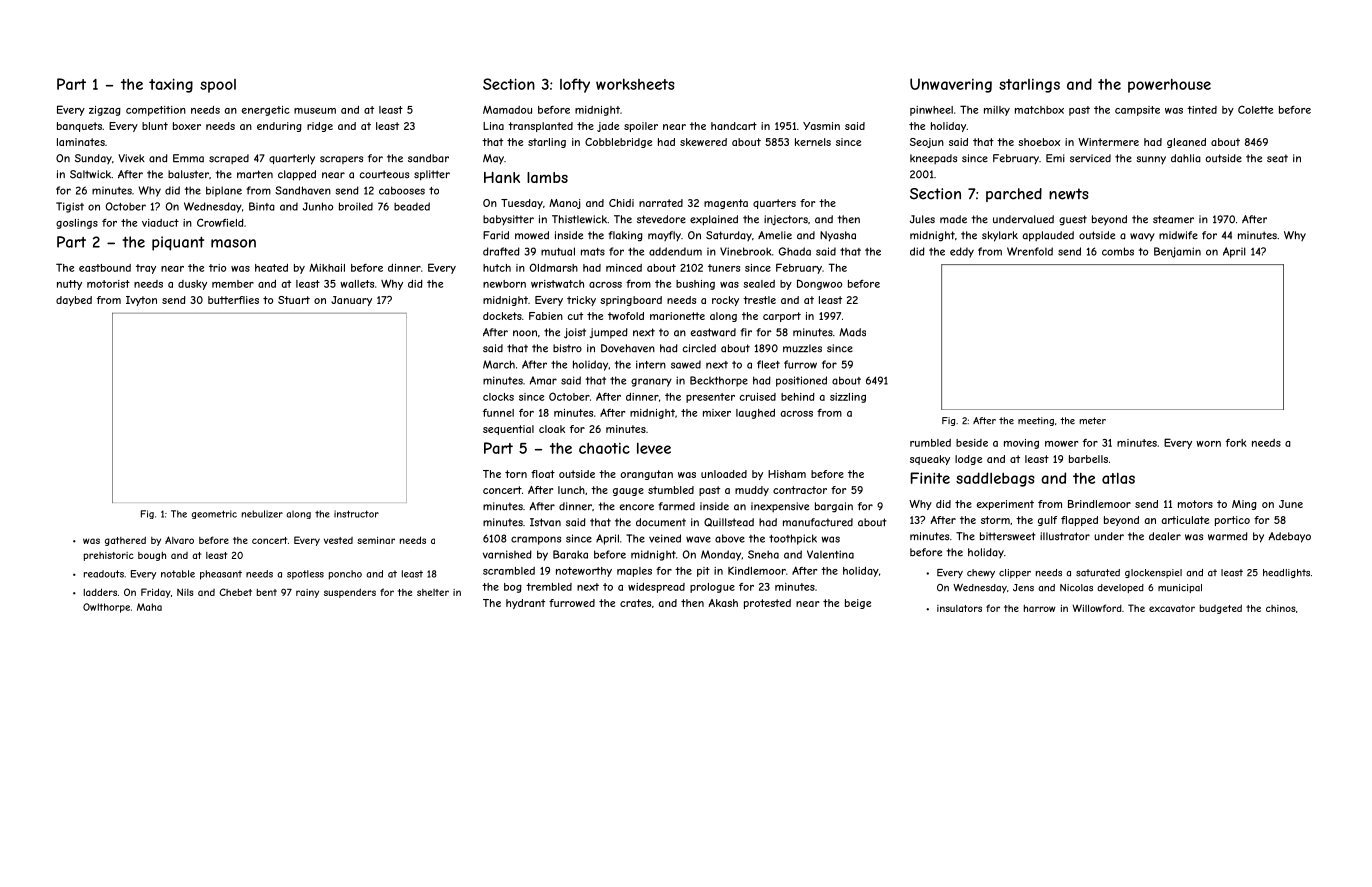 This screenshot has width=1372, height=887. Describe the element at coordinates (218, 86) in the screenshot. I see `spool` at that location.
